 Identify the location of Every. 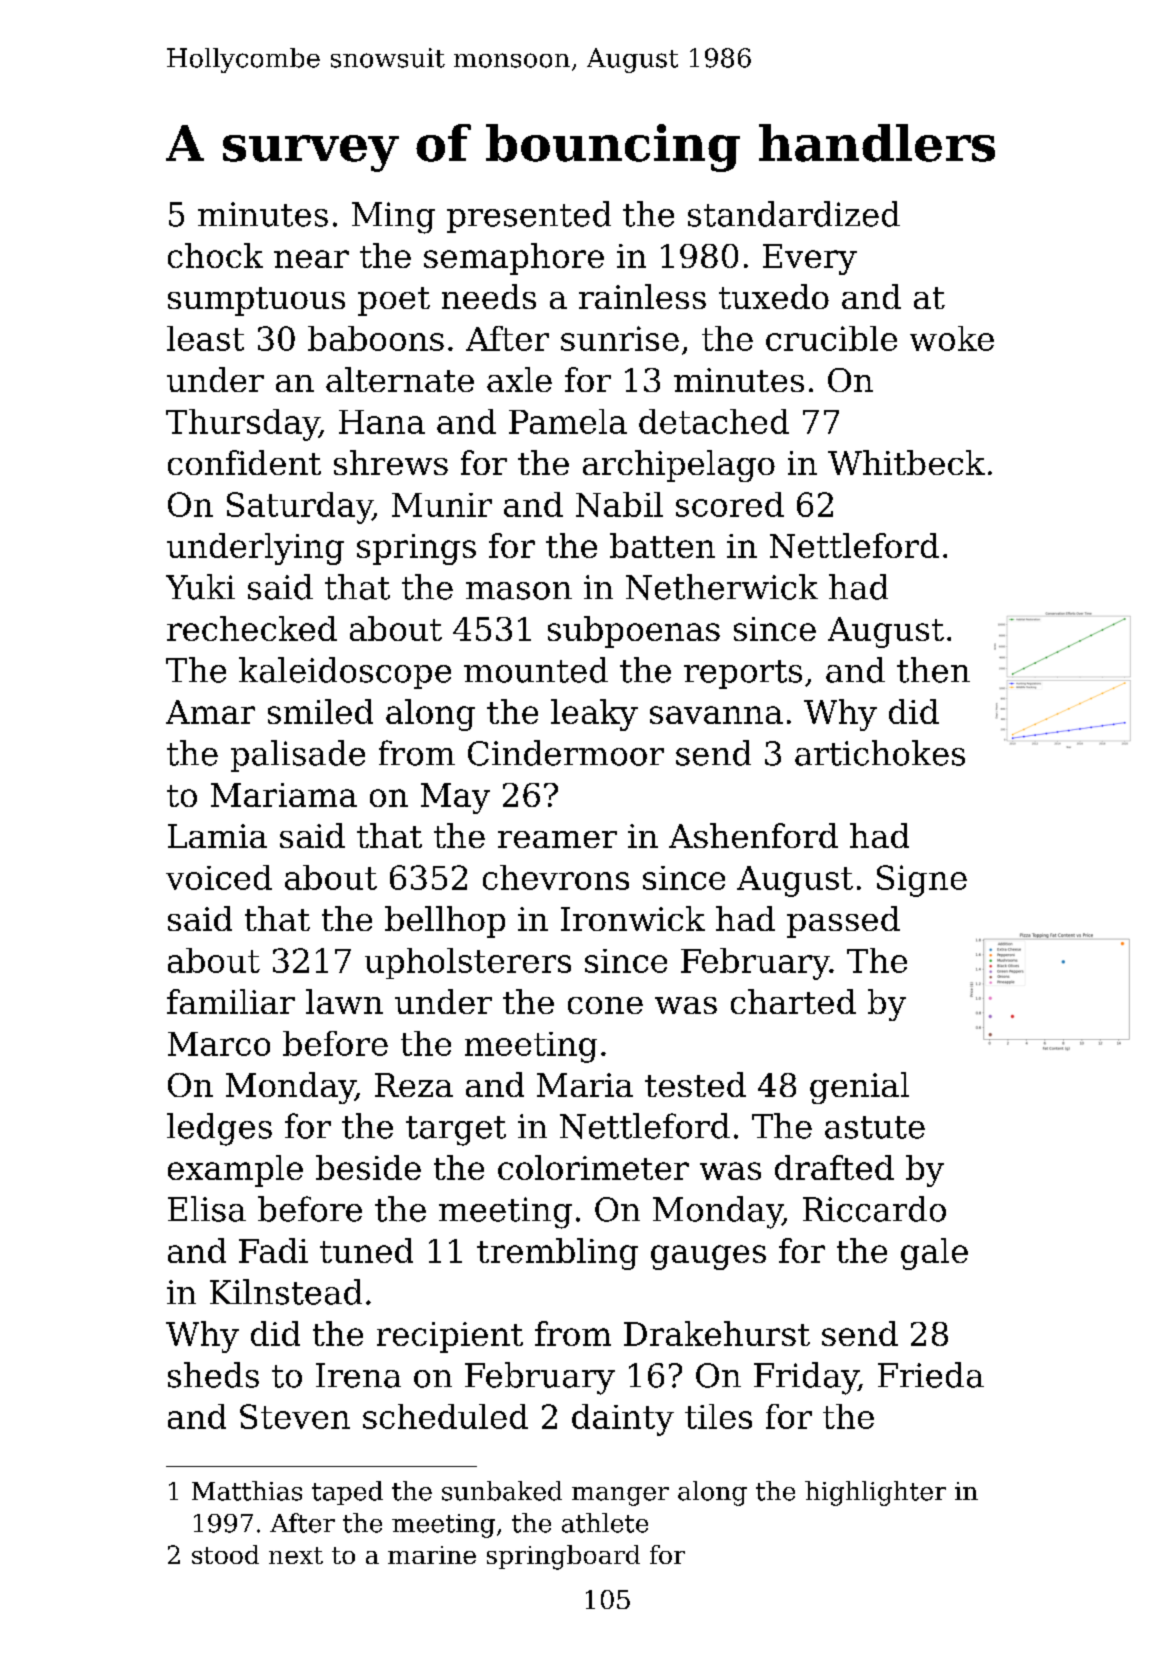
(810, 259).
